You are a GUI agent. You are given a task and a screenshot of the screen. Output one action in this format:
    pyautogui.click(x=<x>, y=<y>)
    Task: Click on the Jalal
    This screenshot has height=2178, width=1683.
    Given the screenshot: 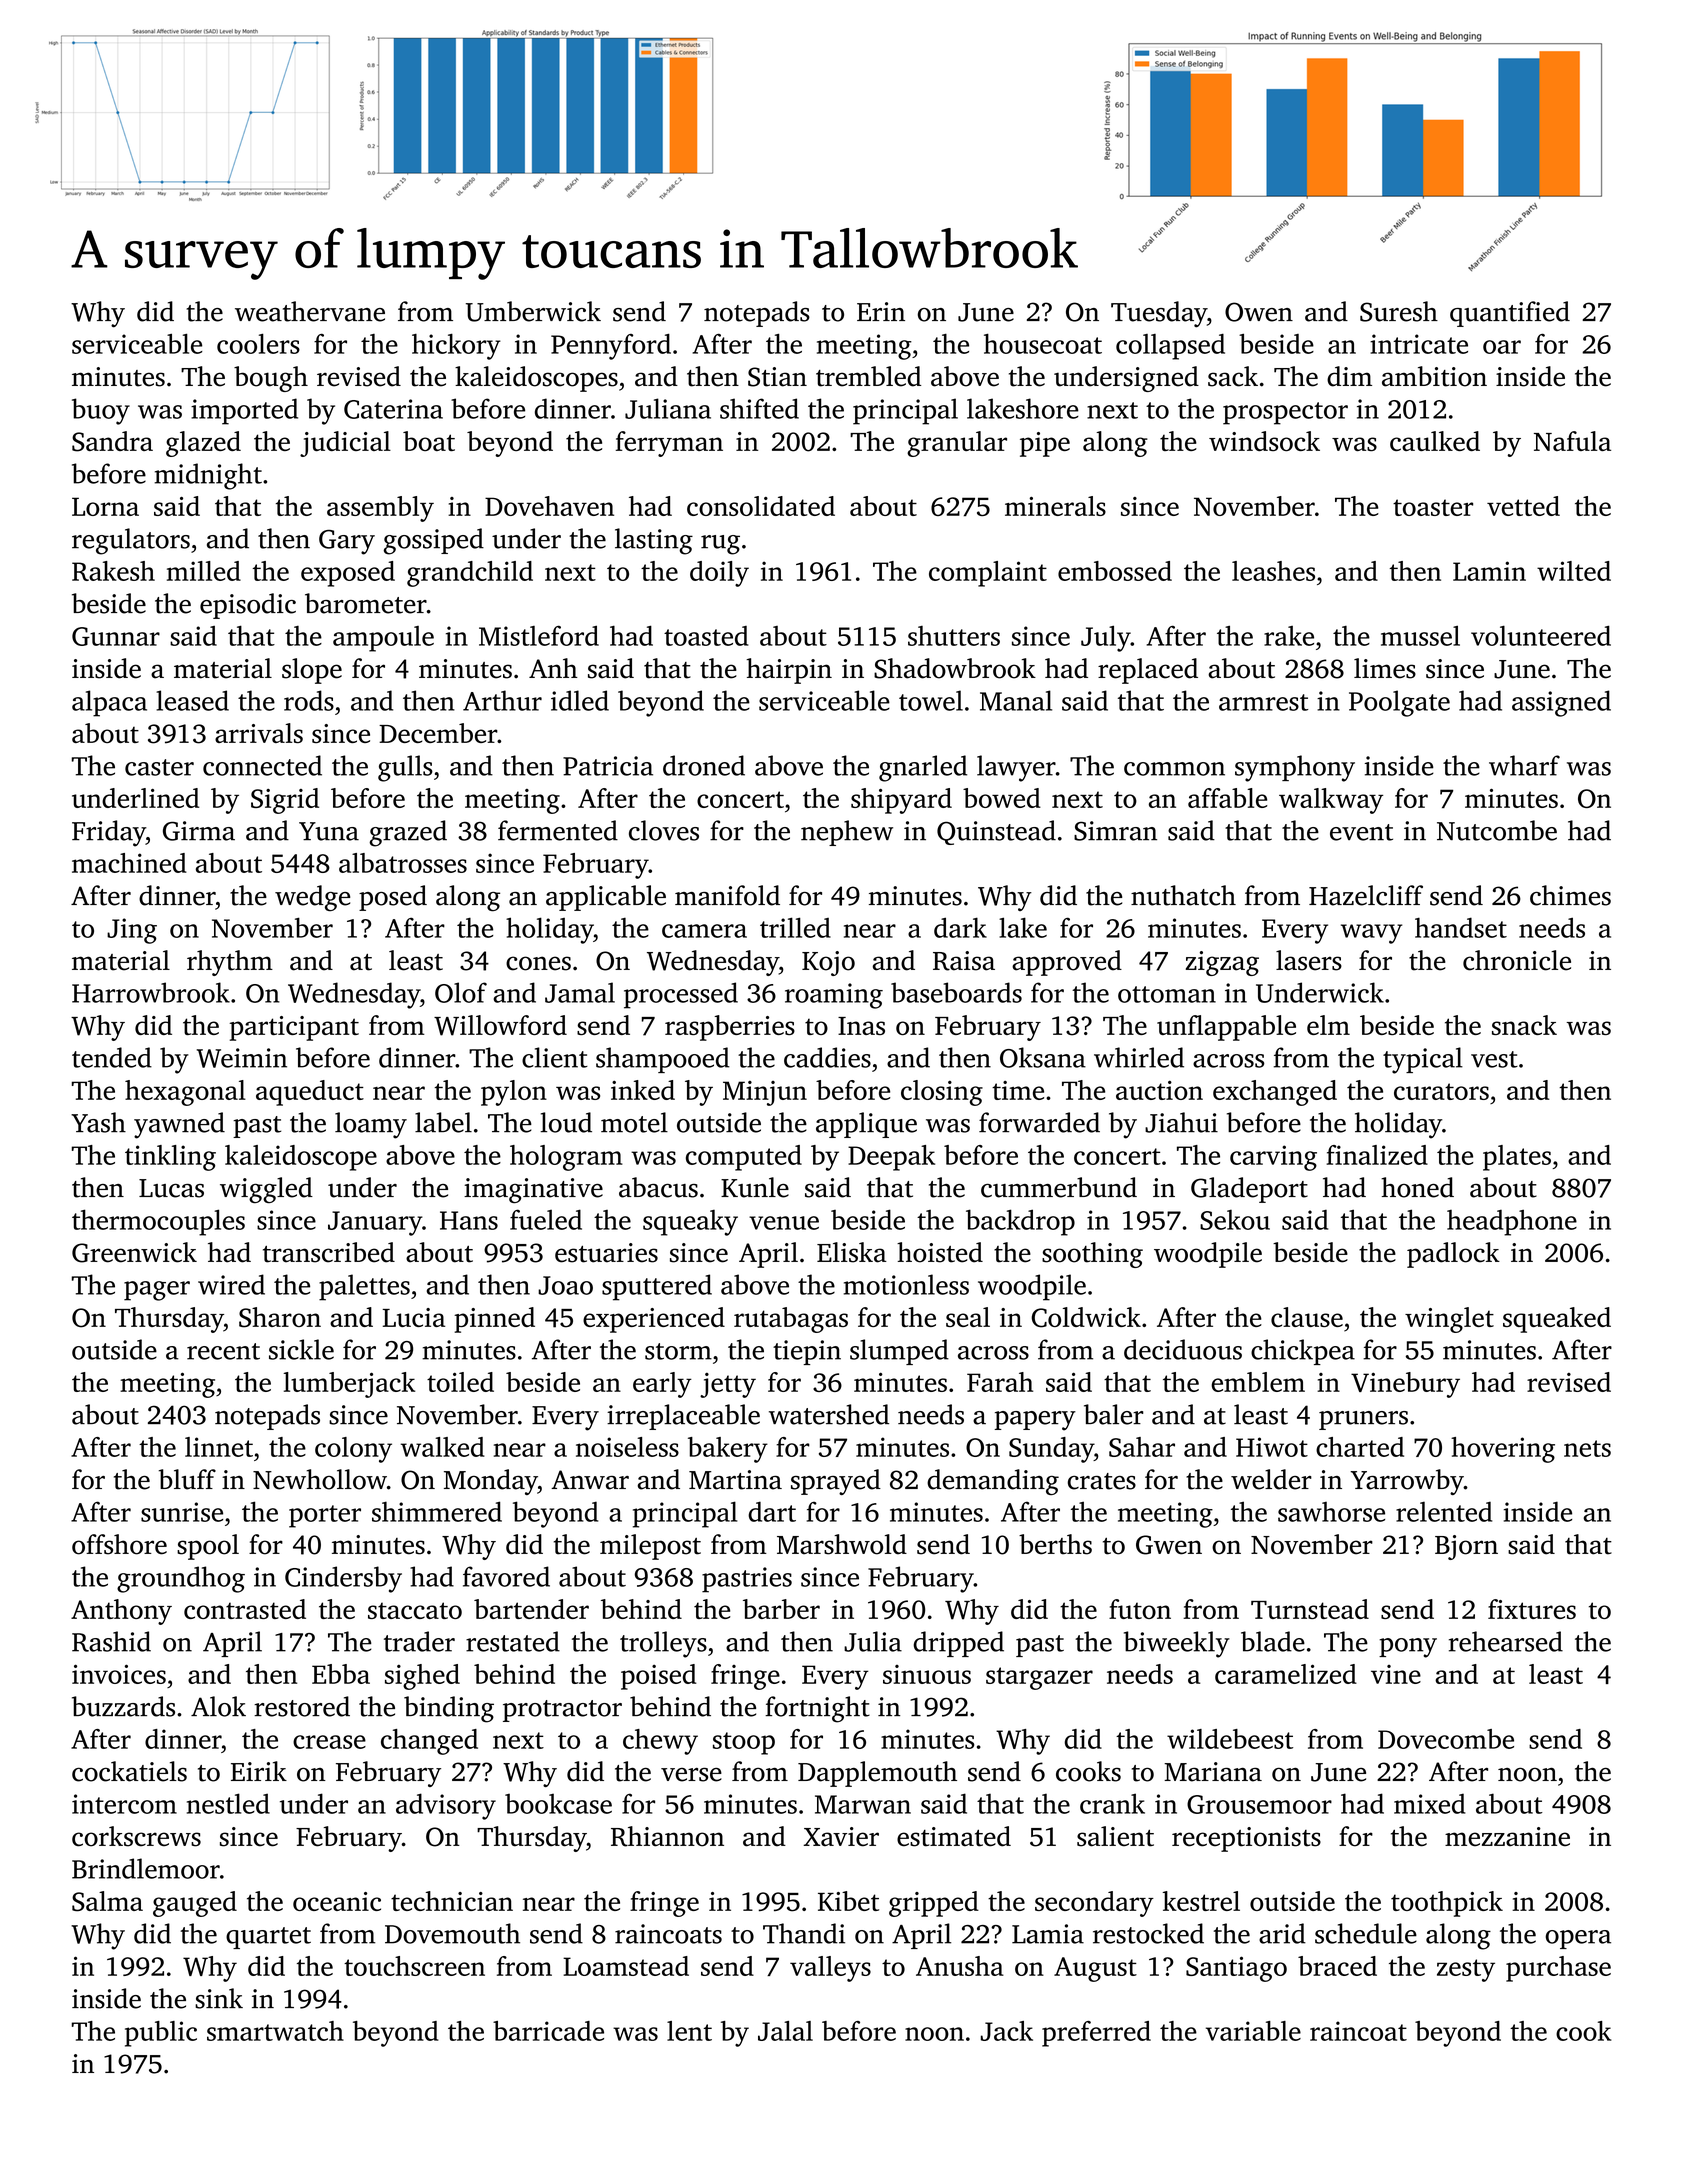 What is the action you would take?
    pyautogui.click(x=785, y=2031)
